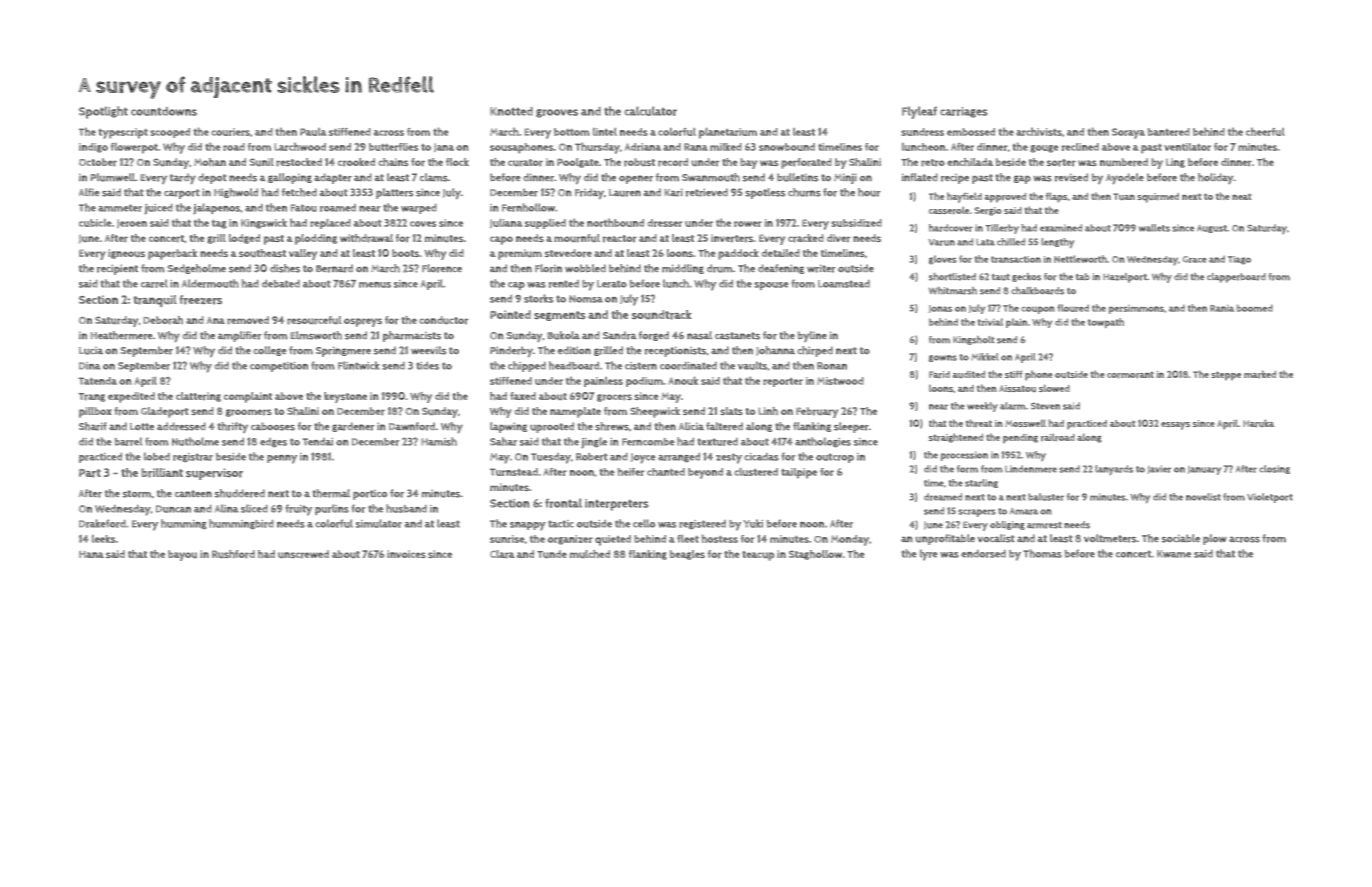 The height and width of the screenshot is (887, 1372). I want to click on Knotted, so click(511, 111).
